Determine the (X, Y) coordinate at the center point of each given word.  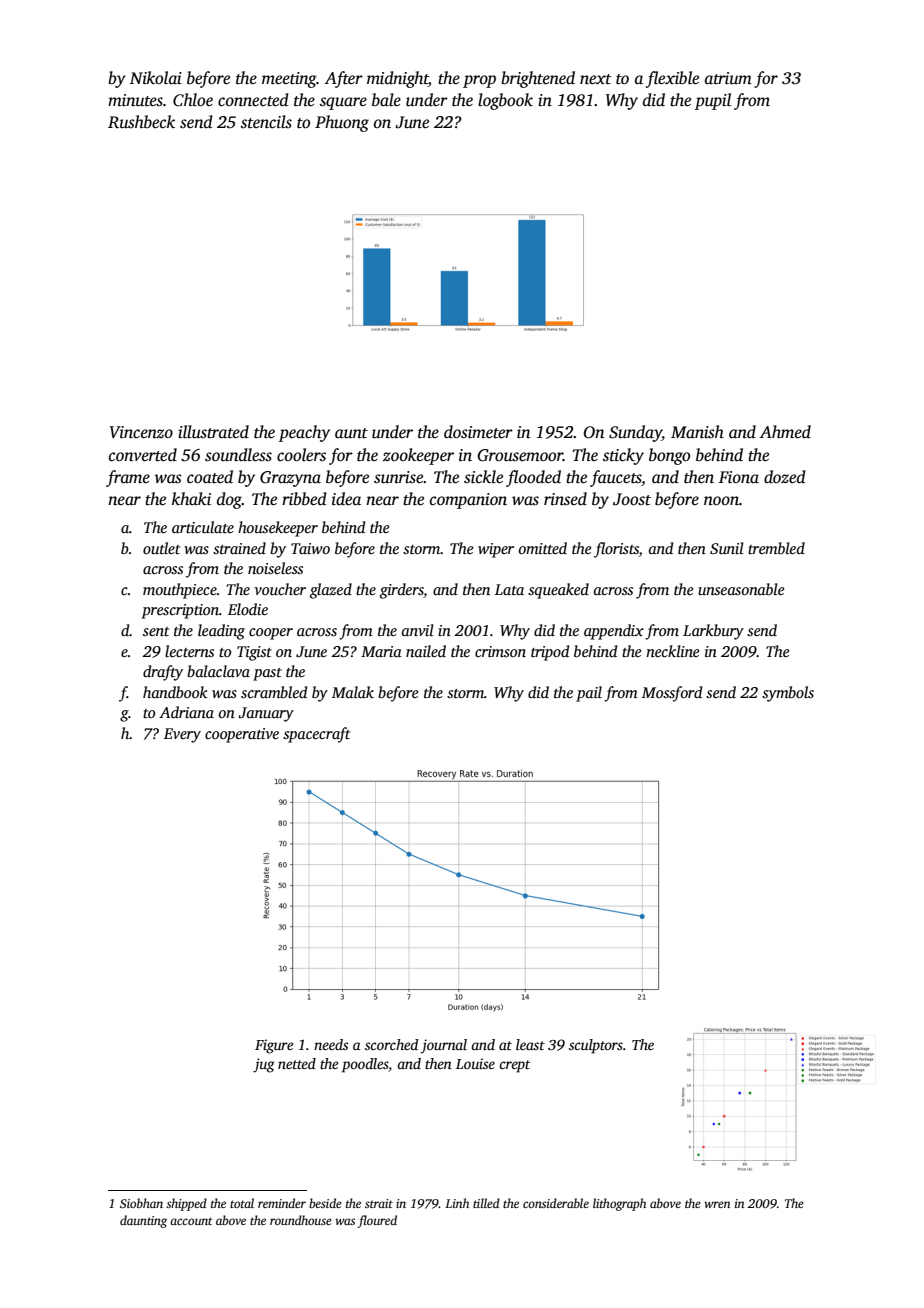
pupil (713, 101)
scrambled (274, 692)
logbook (505, 101)
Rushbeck (141, 122)
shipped (186, 1204)
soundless (238, 455)
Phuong (342, 123)
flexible (672, 79)
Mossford (672, 694)
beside (325, 1203)
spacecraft (316, 735)
